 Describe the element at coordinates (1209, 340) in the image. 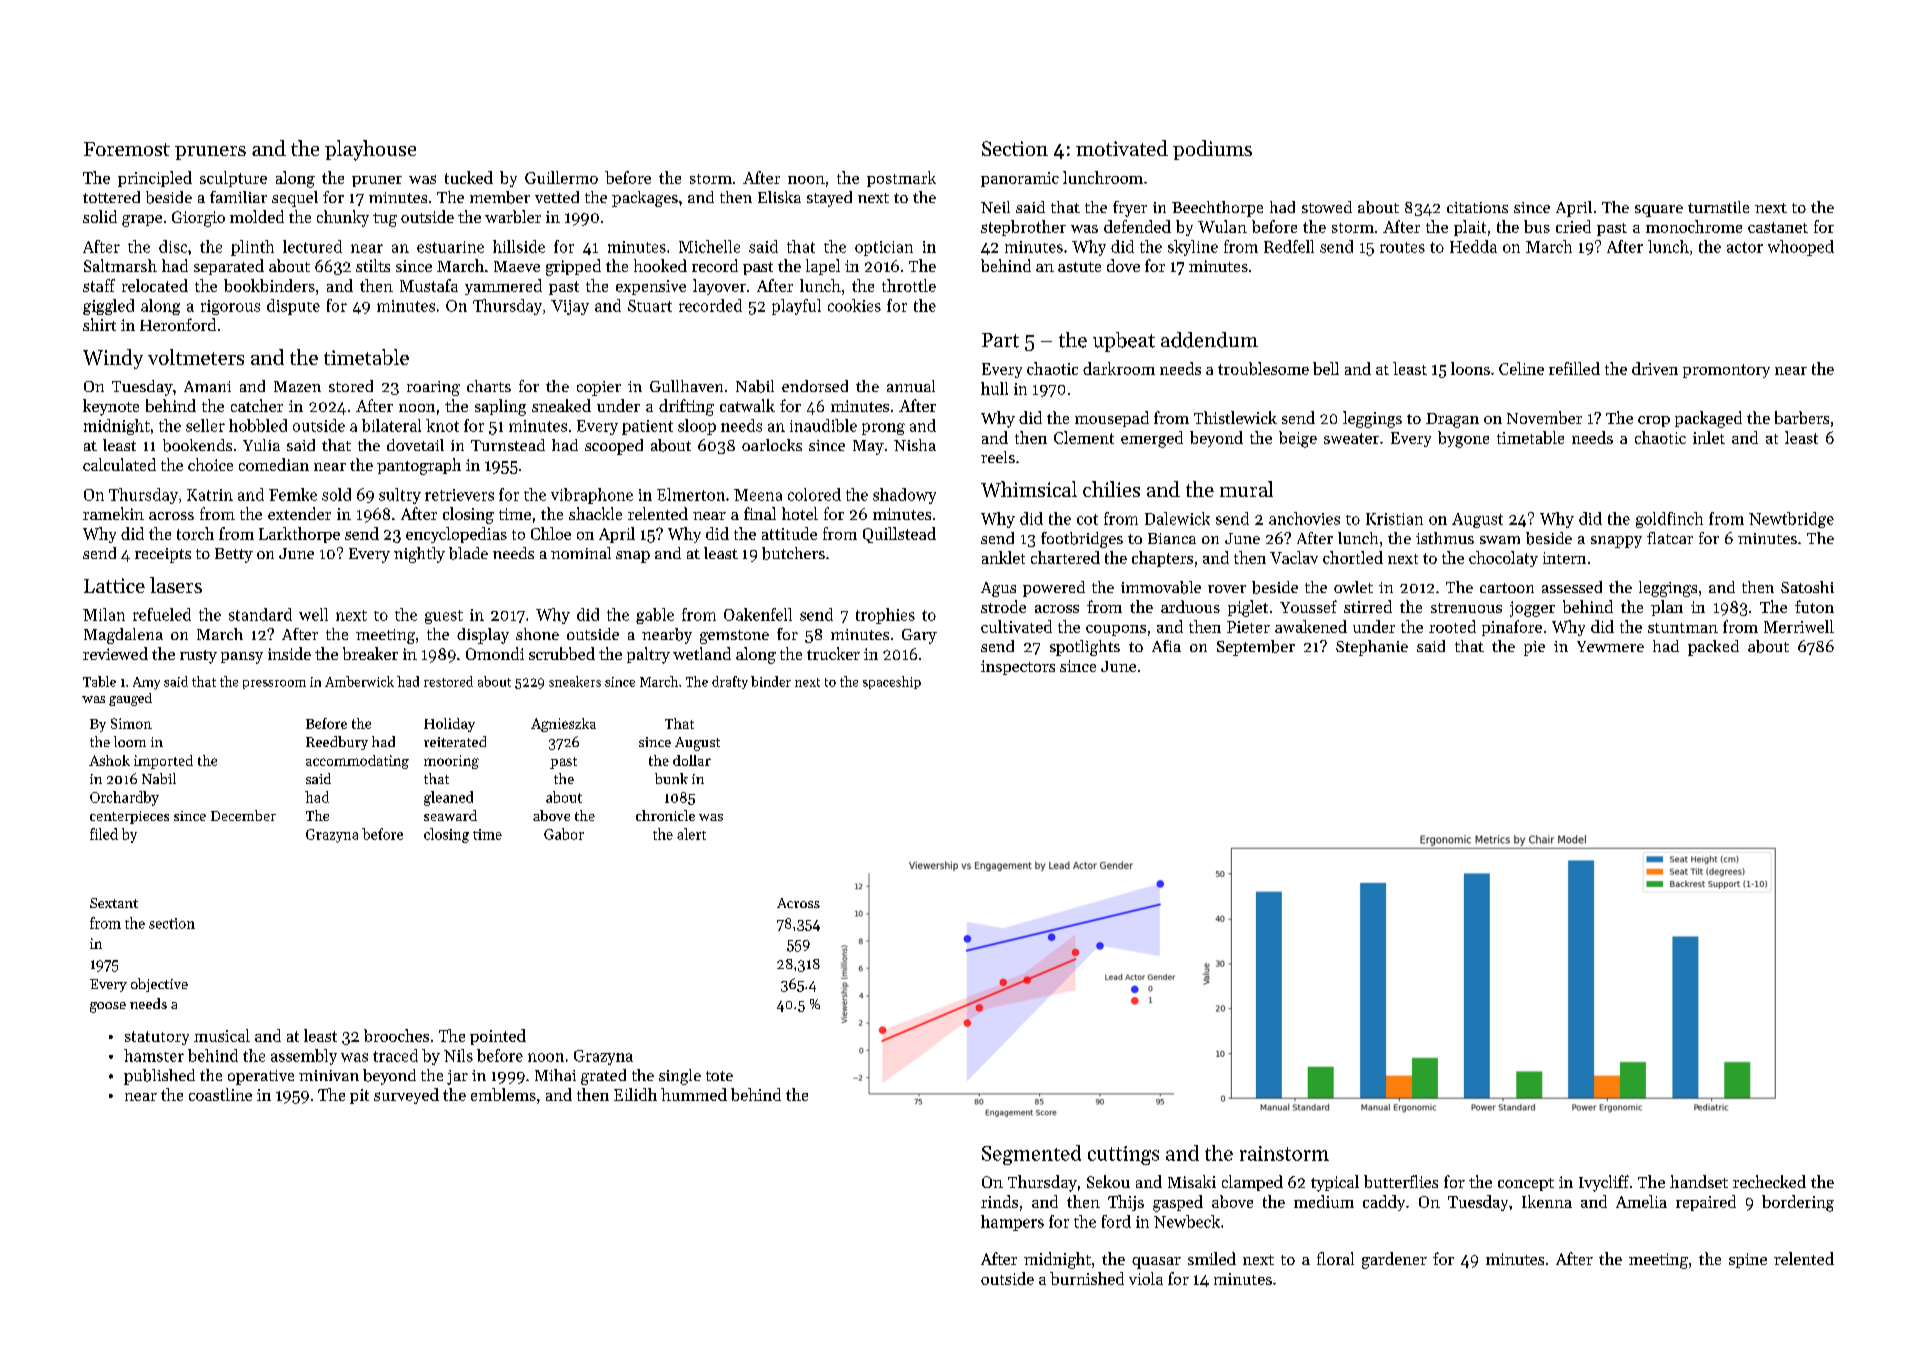

I see `addendum` at that location.
